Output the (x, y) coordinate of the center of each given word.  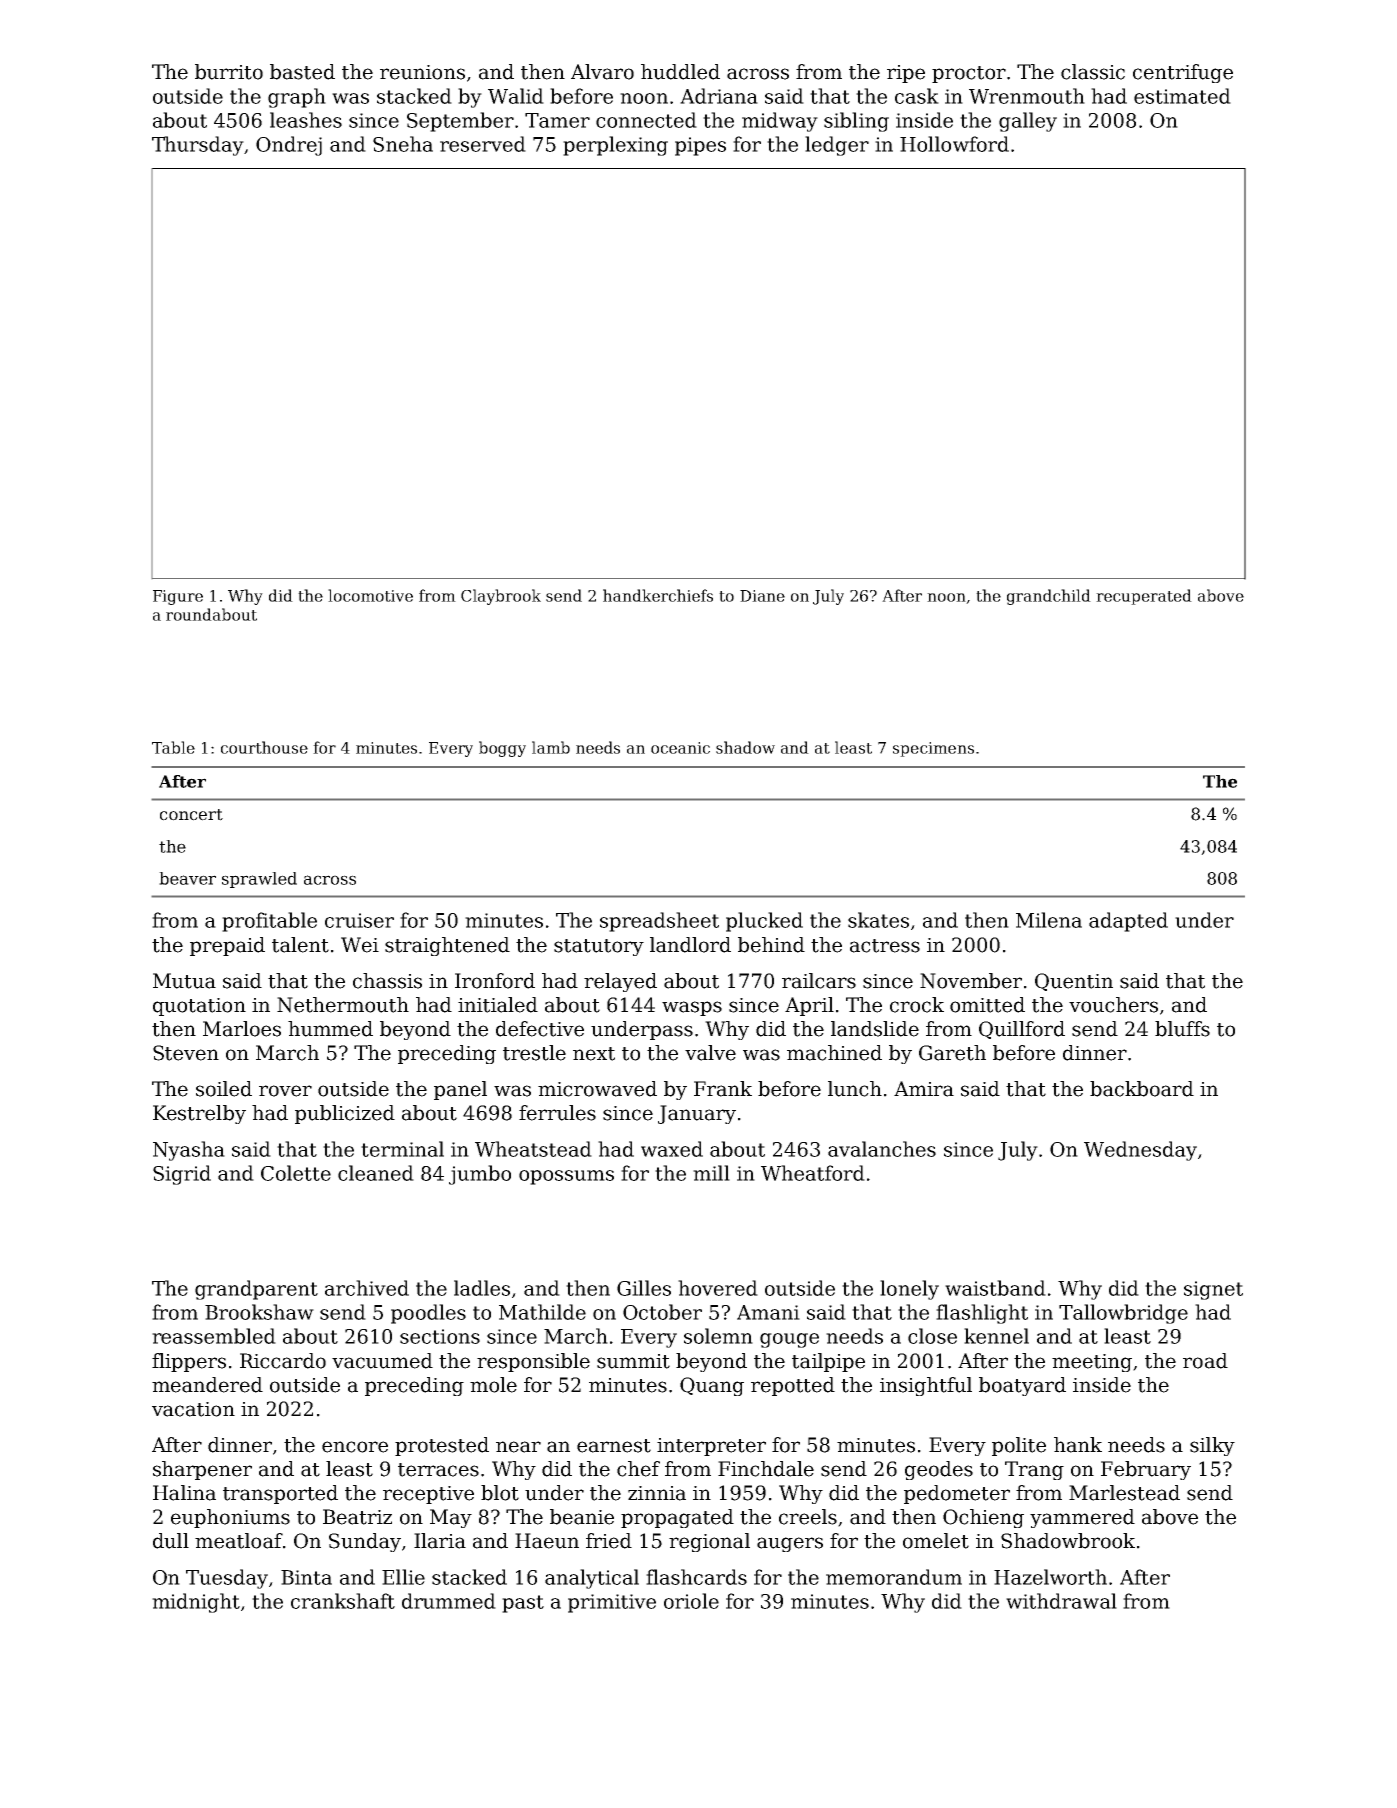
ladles (482, 1288)
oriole (691, 1601)
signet (1213, 1290)
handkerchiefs (658, 595)
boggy (502, 749)
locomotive (370, 595)
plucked (764, 922)
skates (878, 920)
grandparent (256, 1290)
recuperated (1144, 597)
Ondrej (289, 146)
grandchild (1049, 597)
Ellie (403, 1577)
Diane (762, 596)
